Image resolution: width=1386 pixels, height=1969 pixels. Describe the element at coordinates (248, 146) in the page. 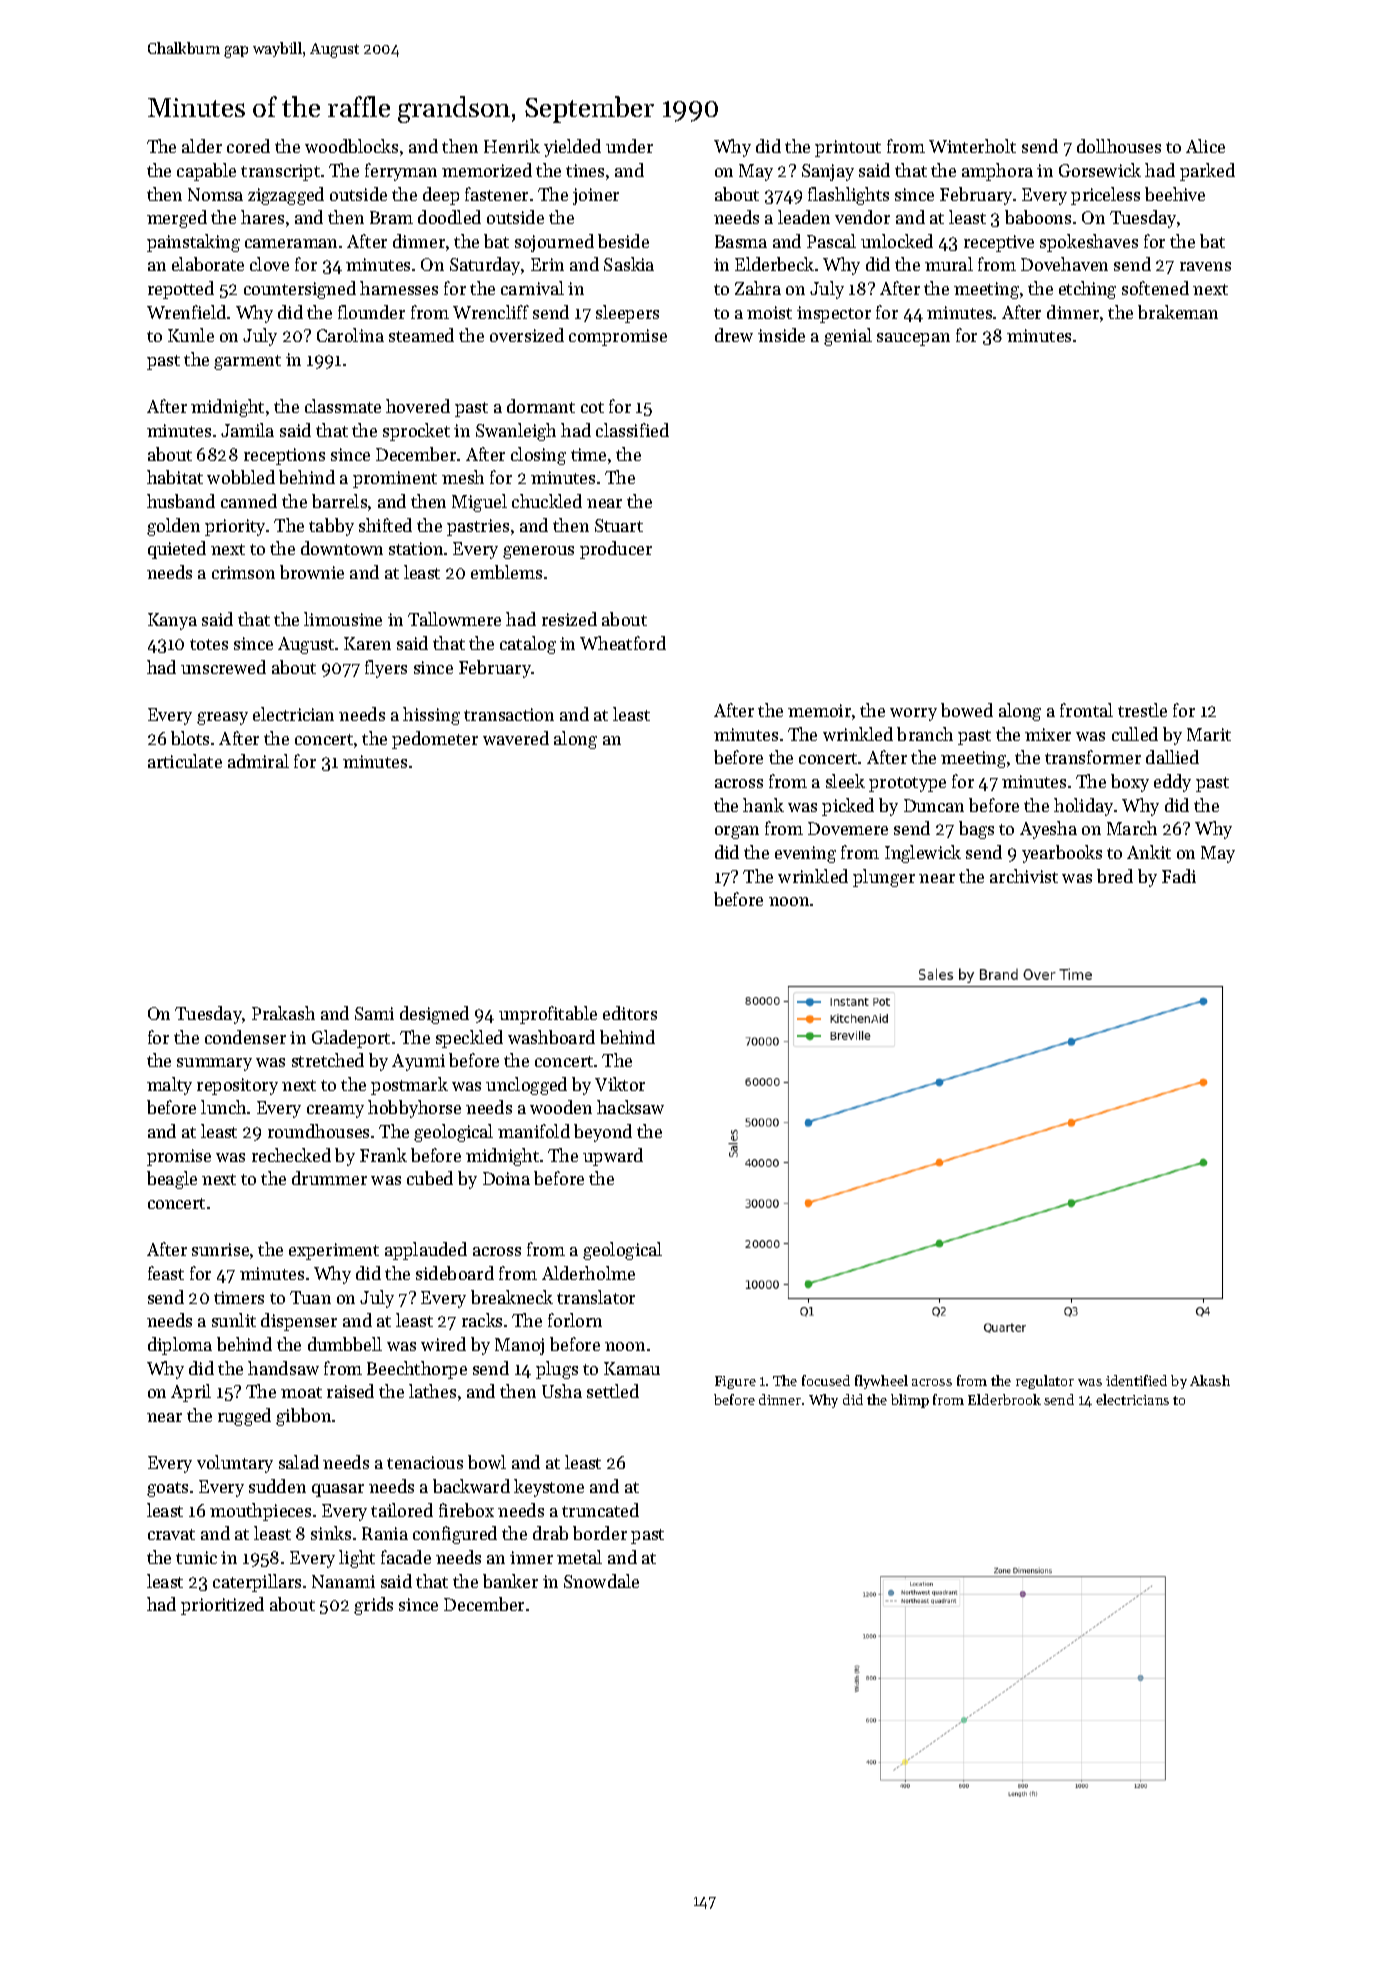

I see `cored` at that location.
